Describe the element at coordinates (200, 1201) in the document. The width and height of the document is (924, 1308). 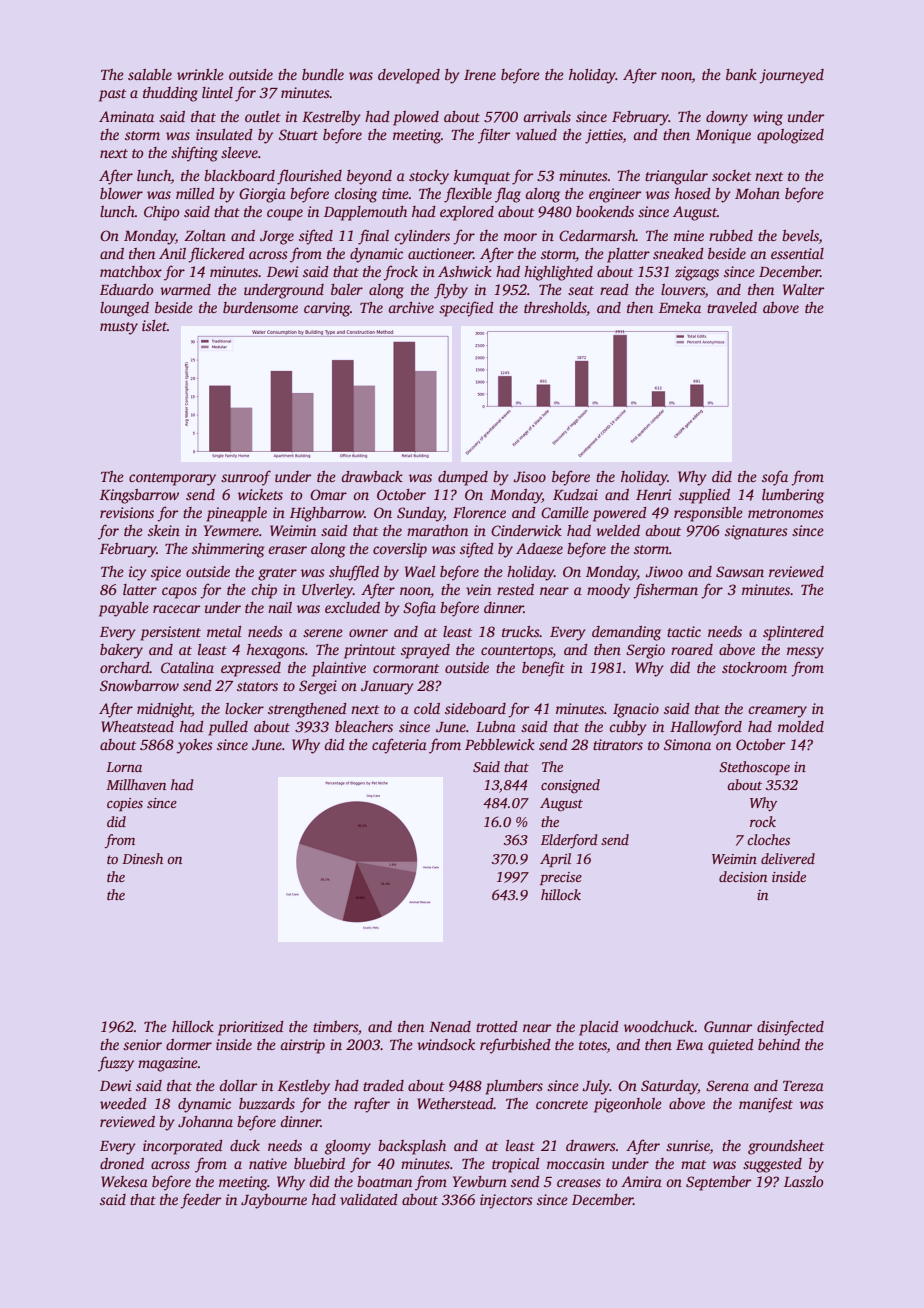
I see `feeder` at that location.
